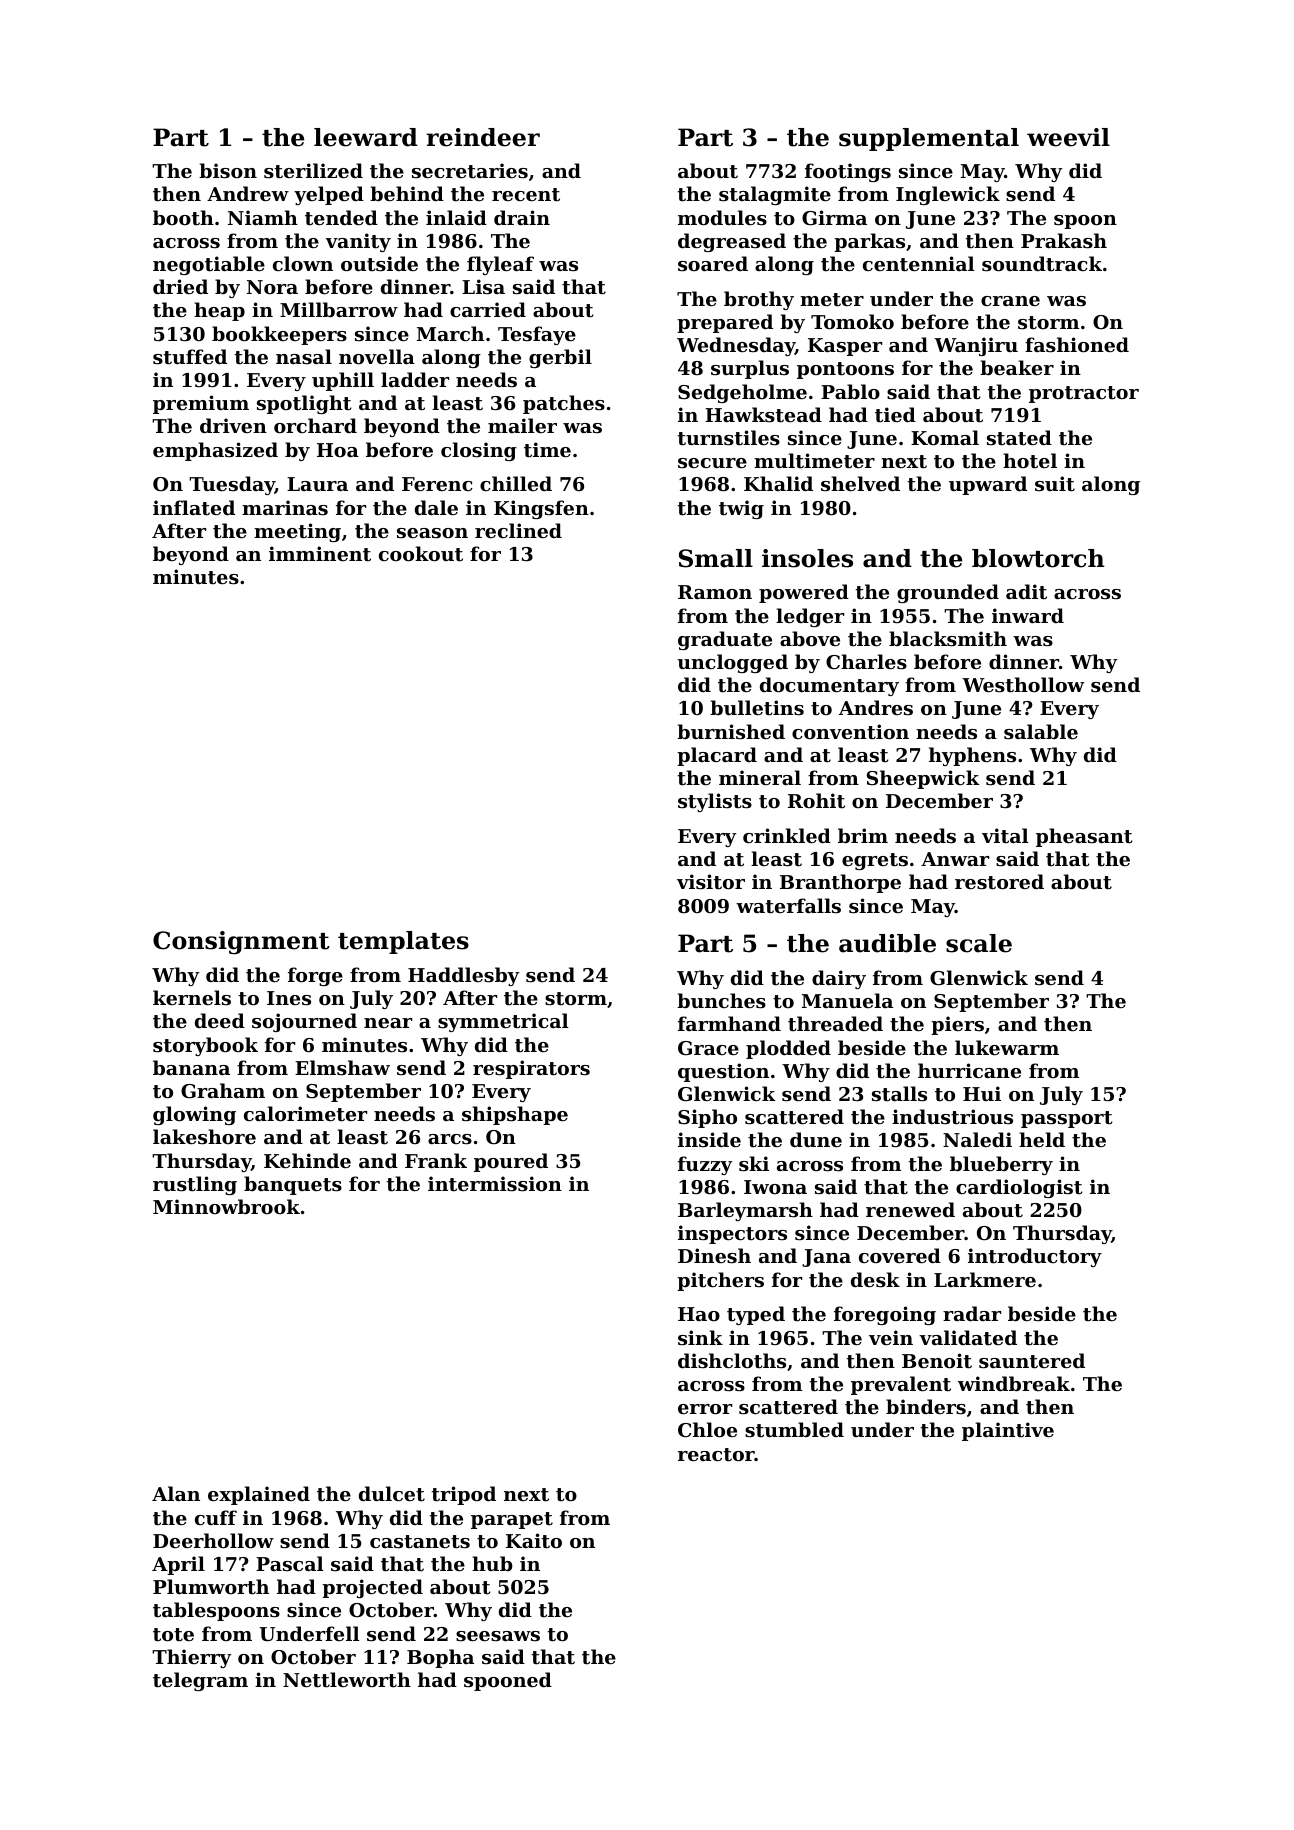 Image resolution: width=1294 pixels, height=1830 pixels. Describe the element at coordinates (421, 554) in the screenshot. I see `cookout` at that location.
